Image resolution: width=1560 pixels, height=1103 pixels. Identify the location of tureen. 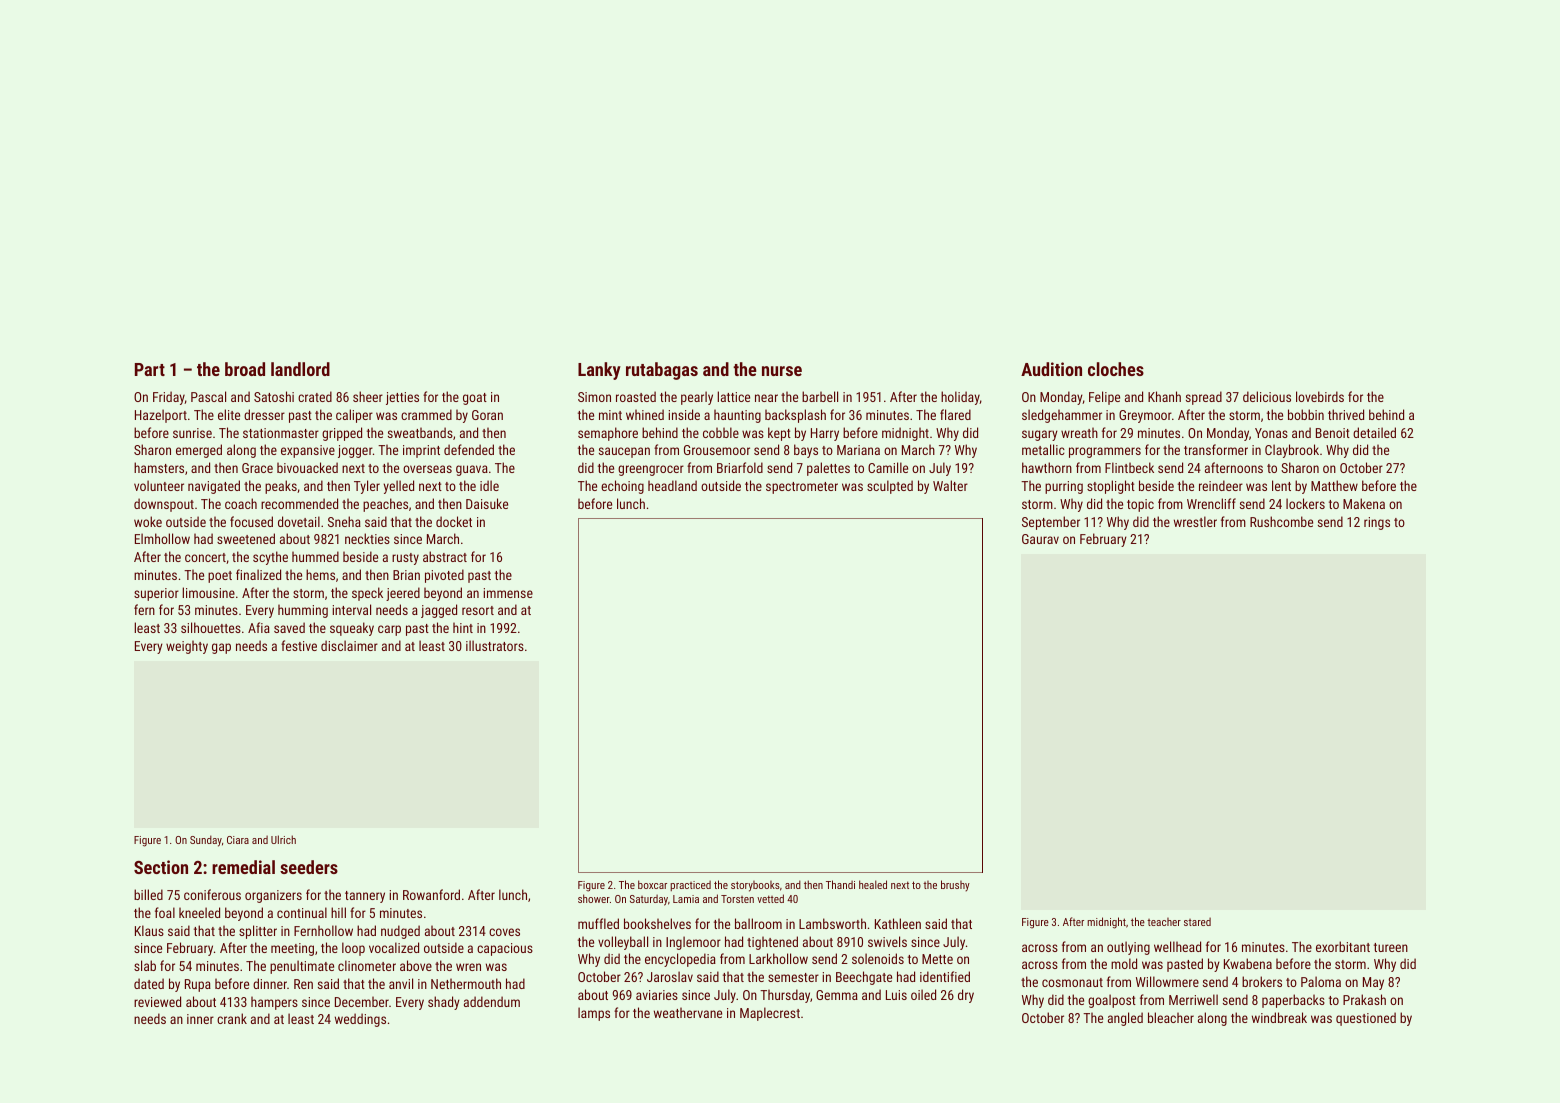
(1391, 947).
